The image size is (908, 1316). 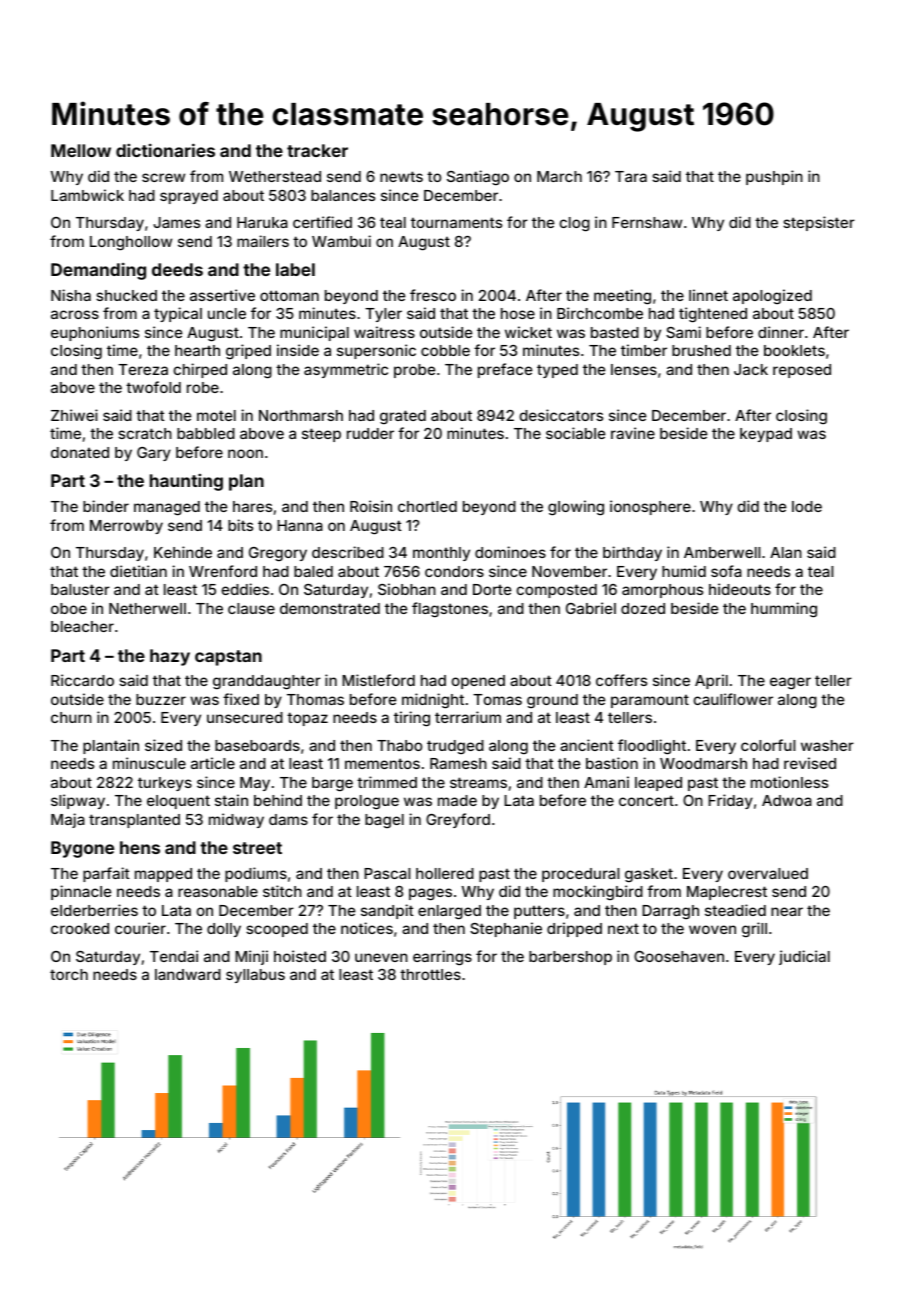 What do you see at coordinates (288, 819) in the screenshot?
I see `dams` at bounding box center [288, 819].
